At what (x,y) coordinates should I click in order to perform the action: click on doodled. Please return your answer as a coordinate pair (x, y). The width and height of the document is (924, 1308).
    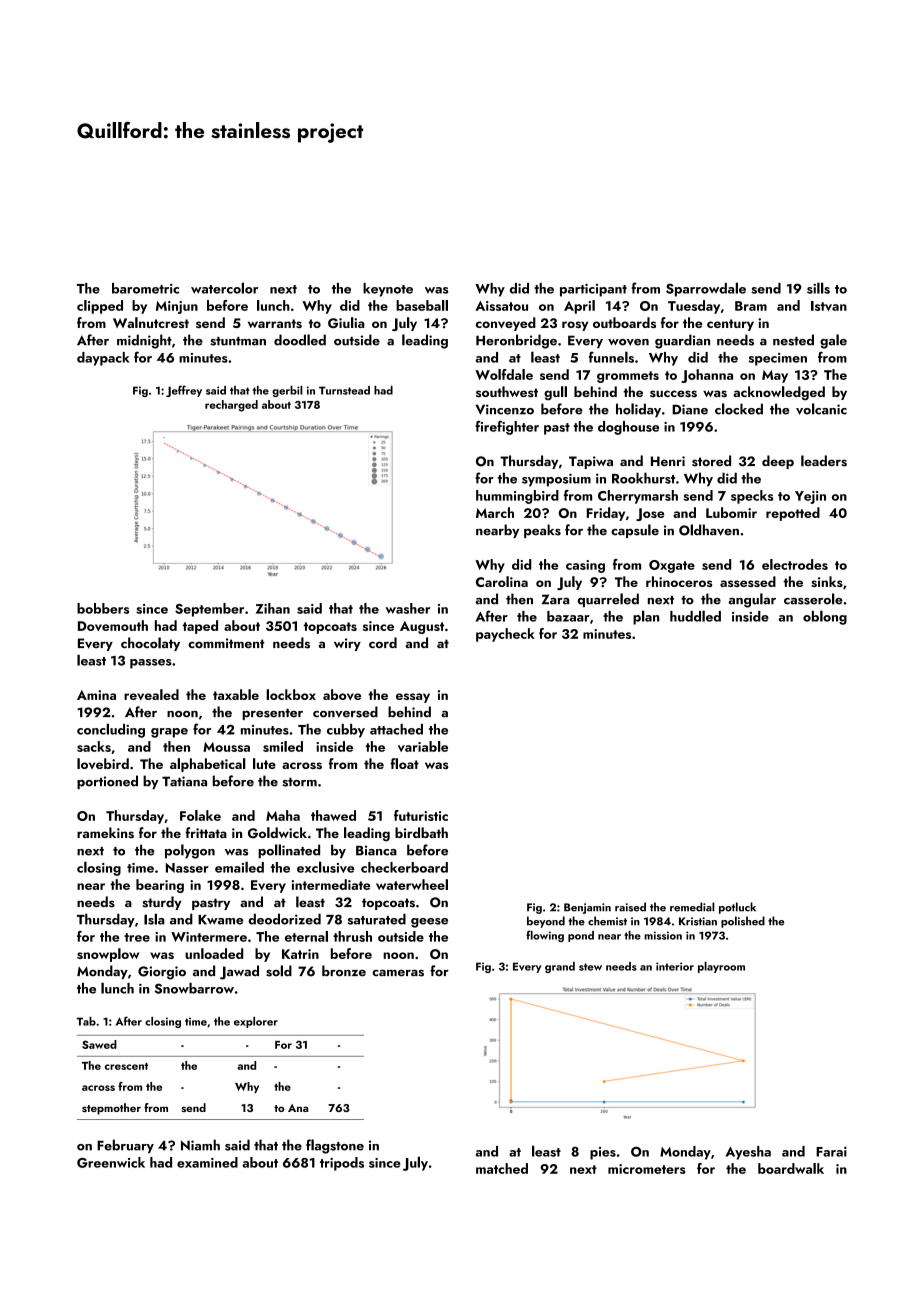
    Looking at the image, I should click on (300, 340).
